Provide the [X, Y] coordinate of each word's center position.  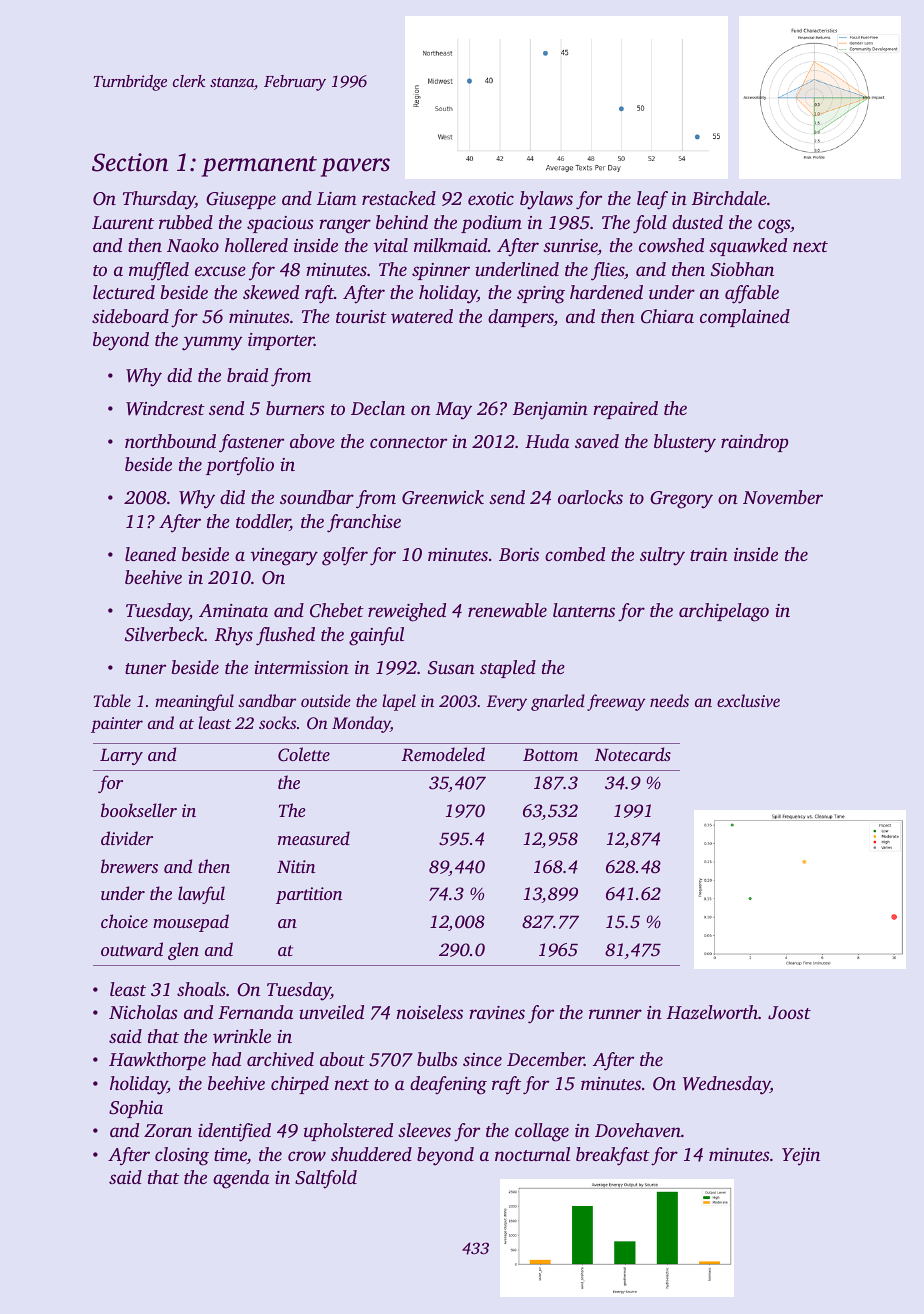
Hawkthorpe [157, 1061]
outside [326, 700]
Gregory [681, 500]
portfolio [240, 466]
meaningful [194, 702]
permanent [259, 166]
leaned [150, 554]
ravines [497, 1012]
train [709, 554]
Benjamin [550, 411]
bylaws [546, 200]
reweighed [407, 612]
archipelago [724, 612]
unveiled [331, 1012]
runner [615, 1014]
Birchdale [729, 198]
